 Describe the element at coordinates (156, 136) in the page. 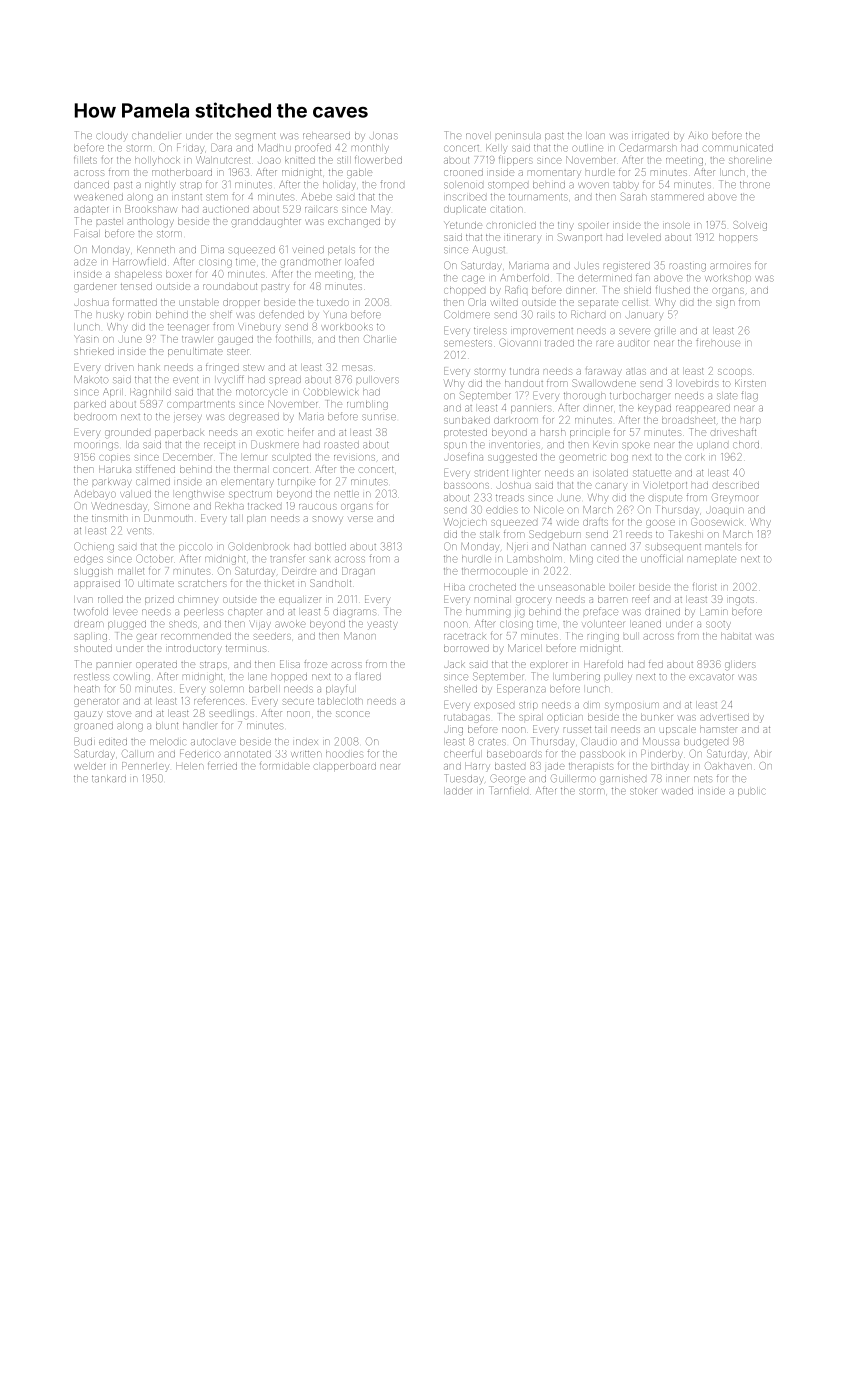

I see `chandelier` at that location.
